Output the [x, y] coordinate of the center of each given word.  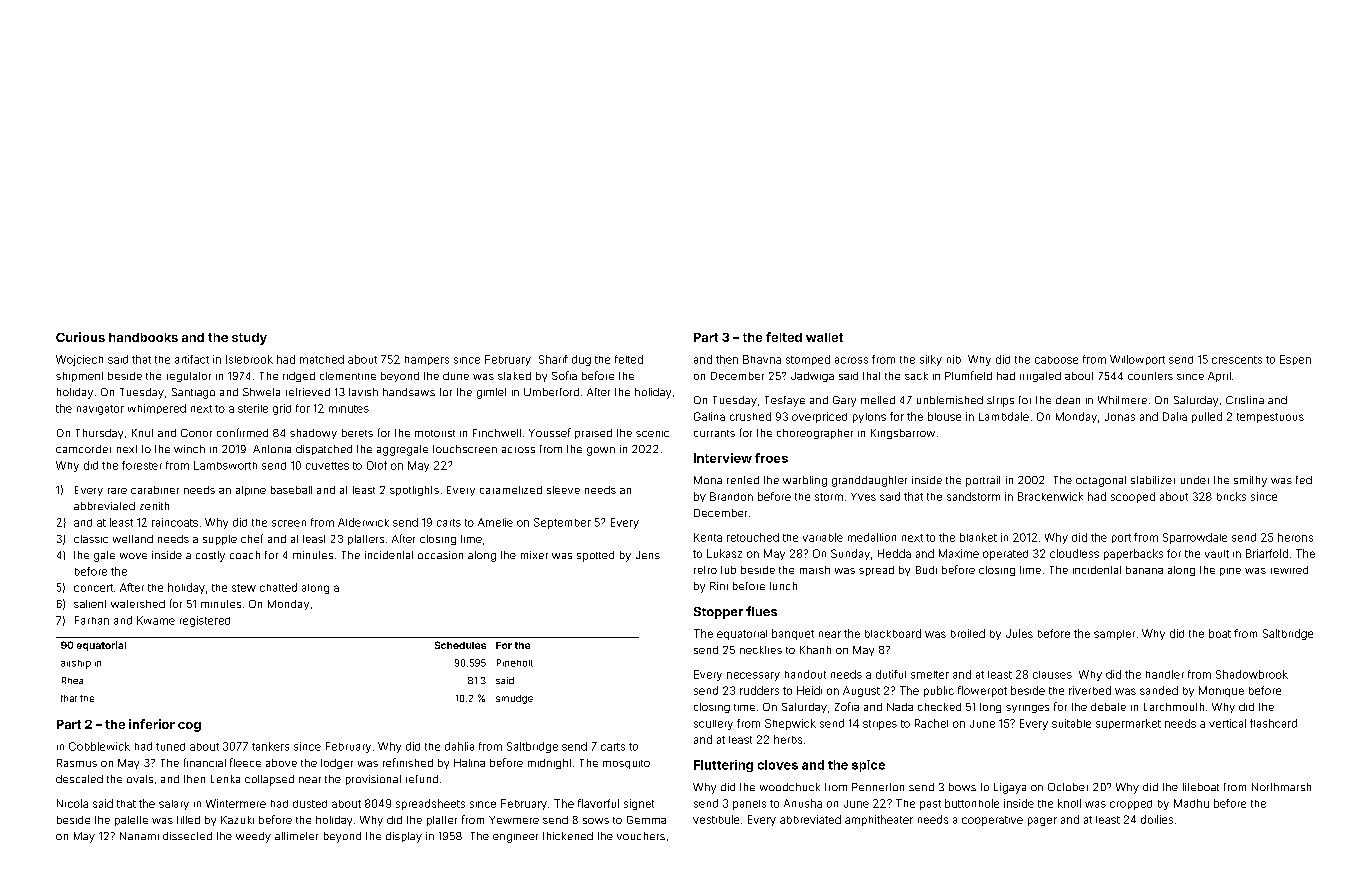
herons [1295, 537]
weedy [253, 837]
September [562, 523]
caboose [1056, 360]
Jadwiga [812, 377]
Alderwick [363, 522]
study [249, 339]
